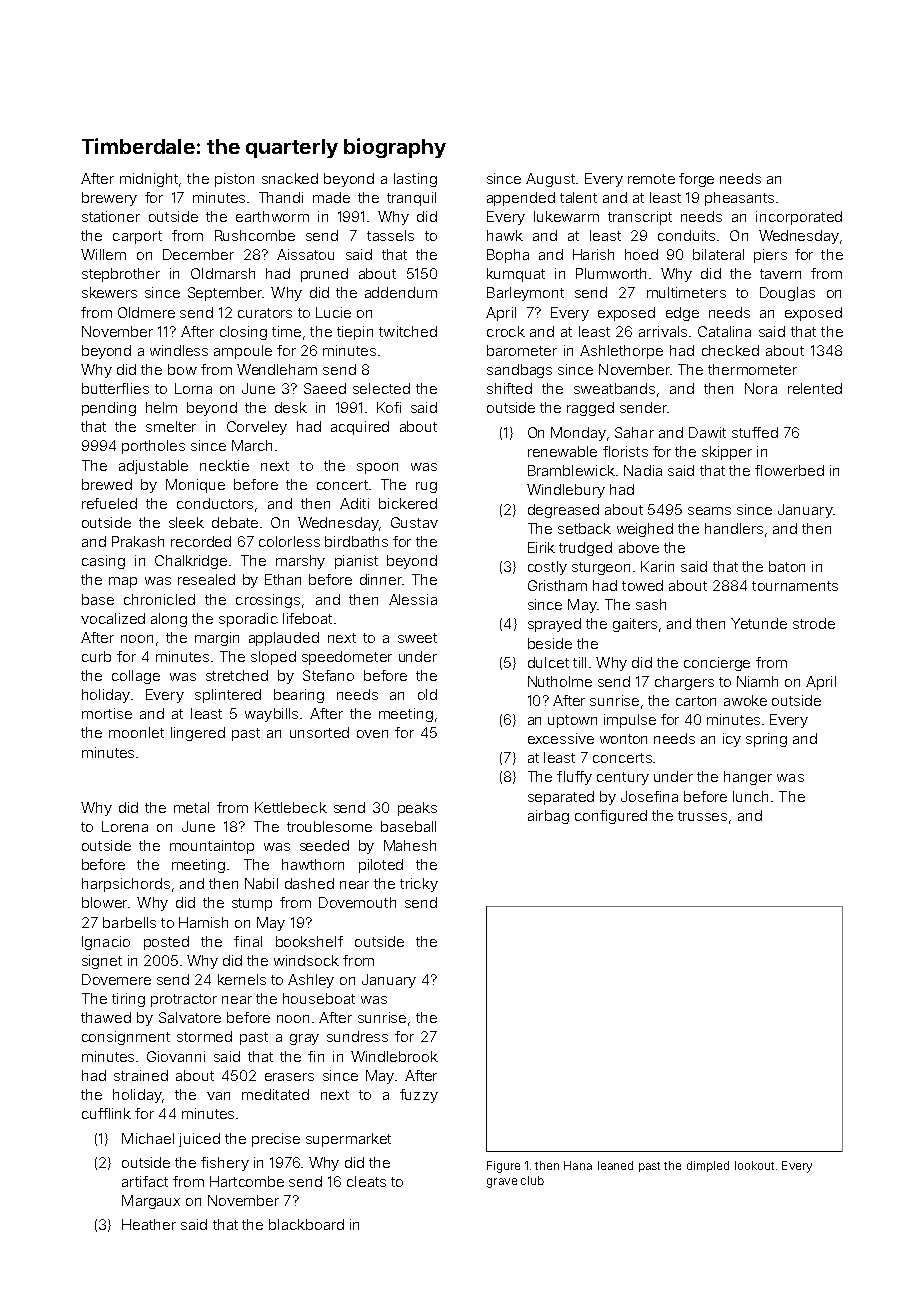 The width and height of the page is (924, 1314). Describe the element at coordinates (198, 254) in the page. I see `December` at that location.
